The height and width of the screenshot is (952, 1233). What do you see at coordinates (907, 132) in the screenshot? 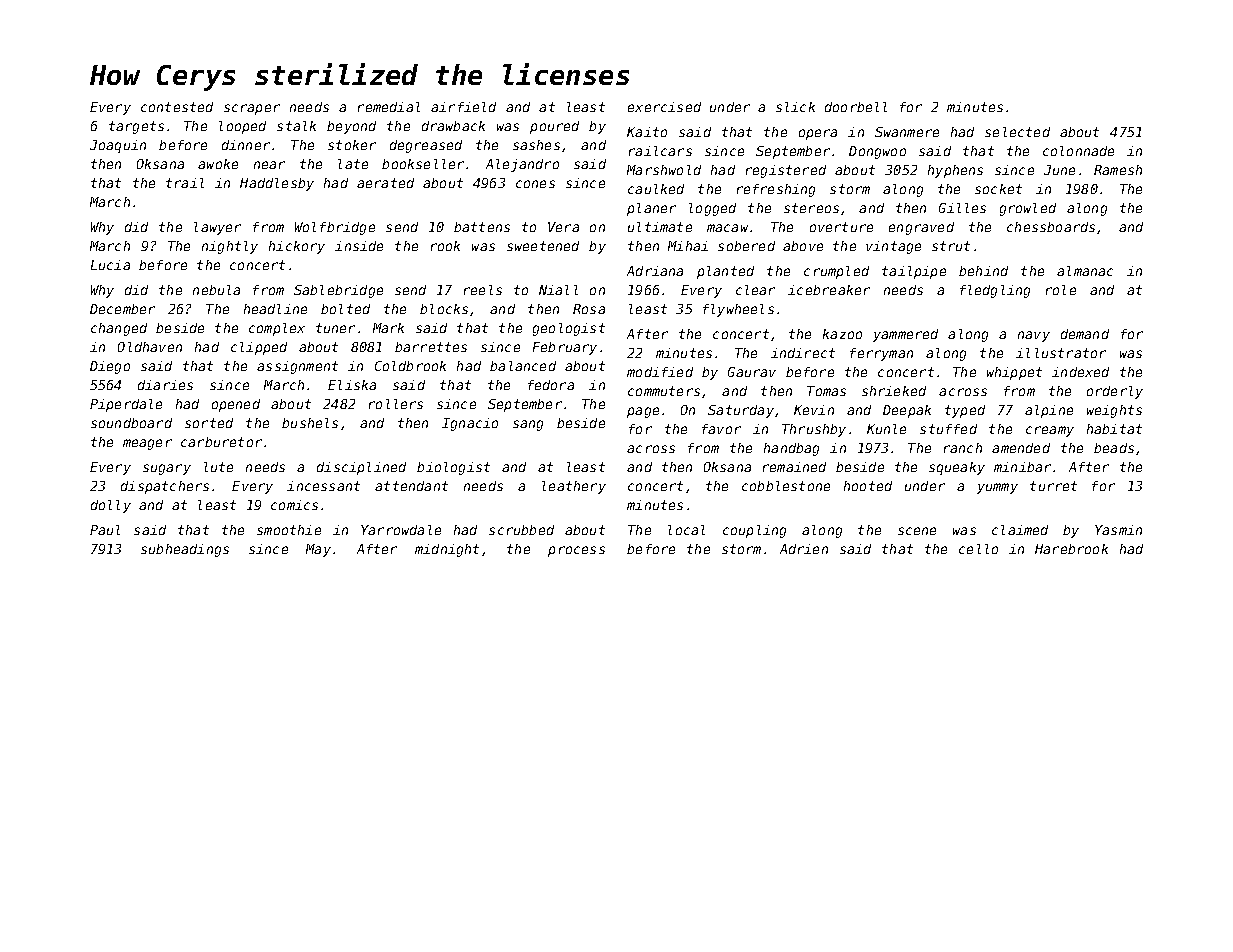
I see `Swanmere` at bounding box center [907, 132].
